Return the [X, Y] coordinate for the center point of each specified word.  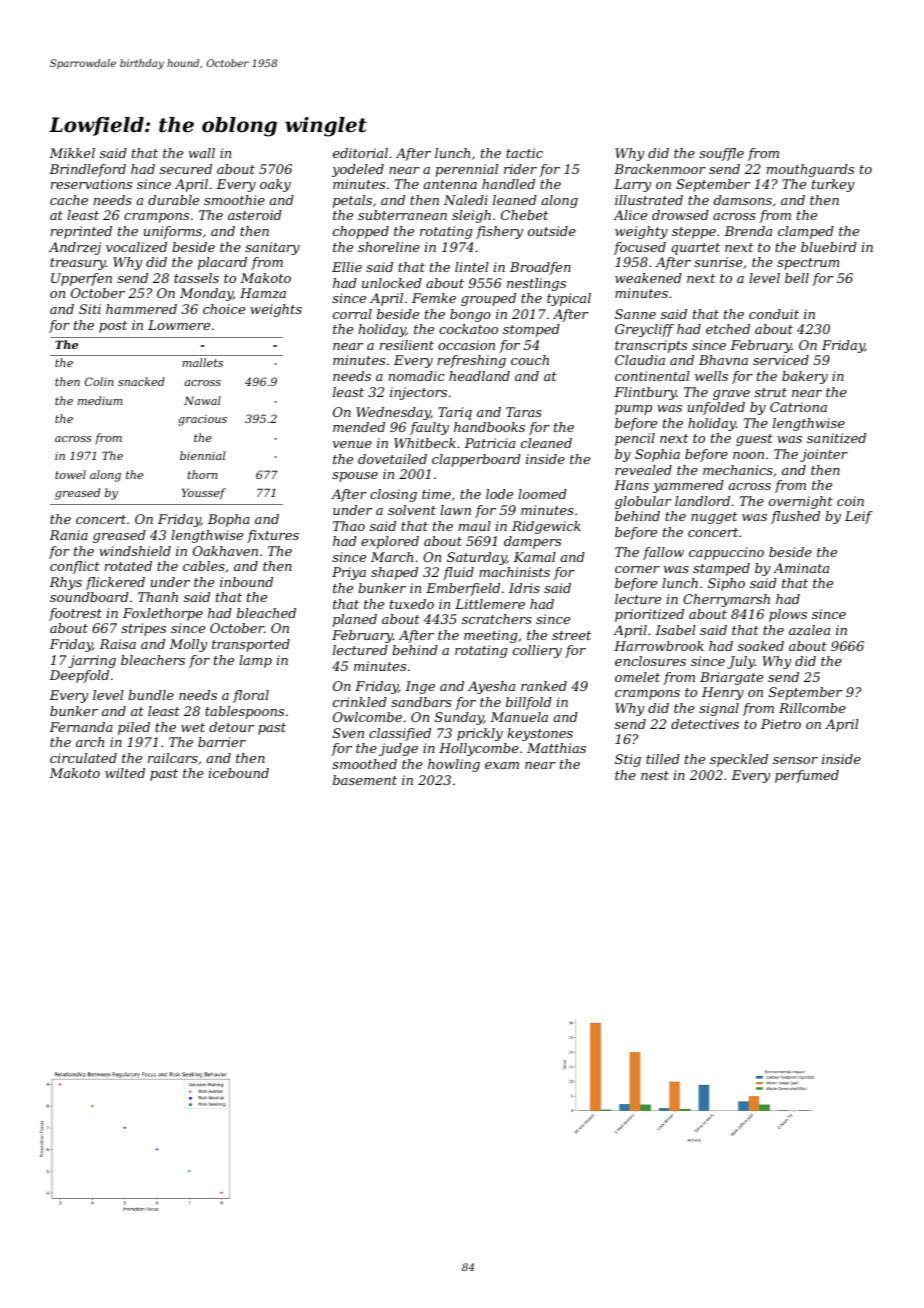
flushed [795, 517]
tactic [524, 153]
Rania [68, 535]
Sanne [635, 314]
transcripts [651, 346]
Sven [348, 733]
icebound [239, 773]
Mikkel [72, 153]
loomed [542, 494]
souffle [721, 154]
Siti [90, 309]
